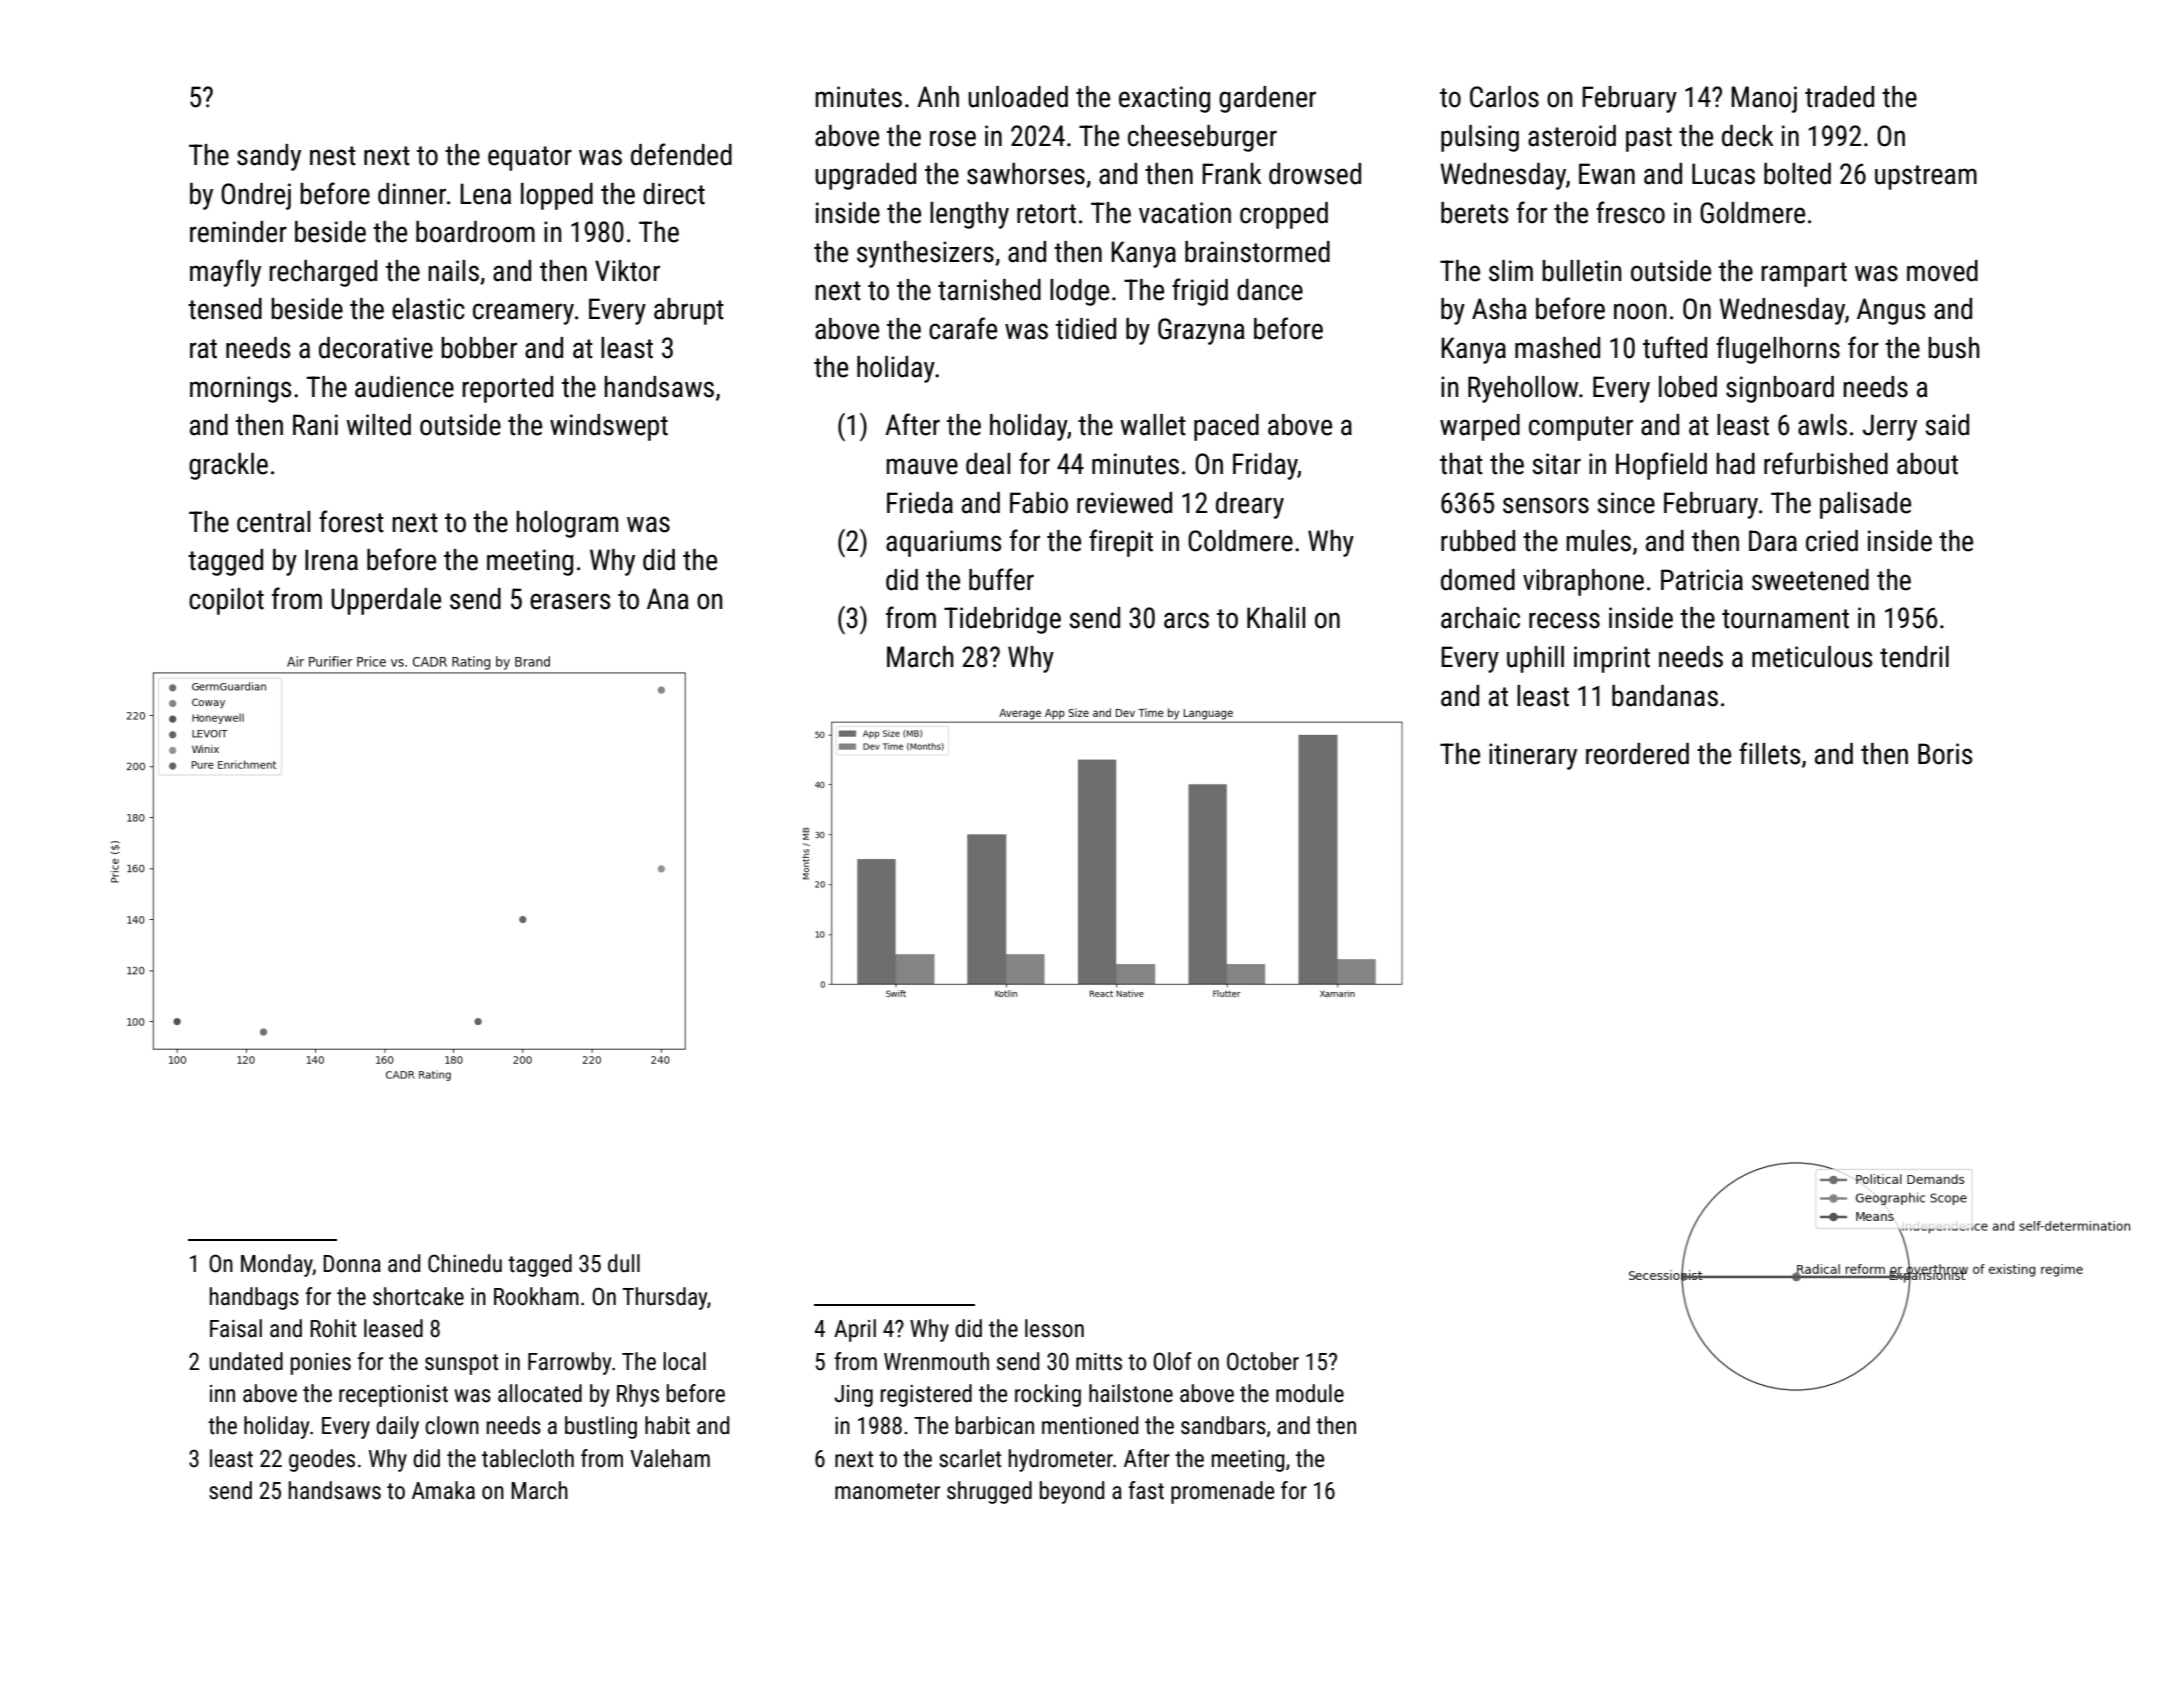 The height and width of the screenshot is (1683, 2178). Describe the element at coordinates (269, 157) in the screenshot. I see `sandy` at that location.
